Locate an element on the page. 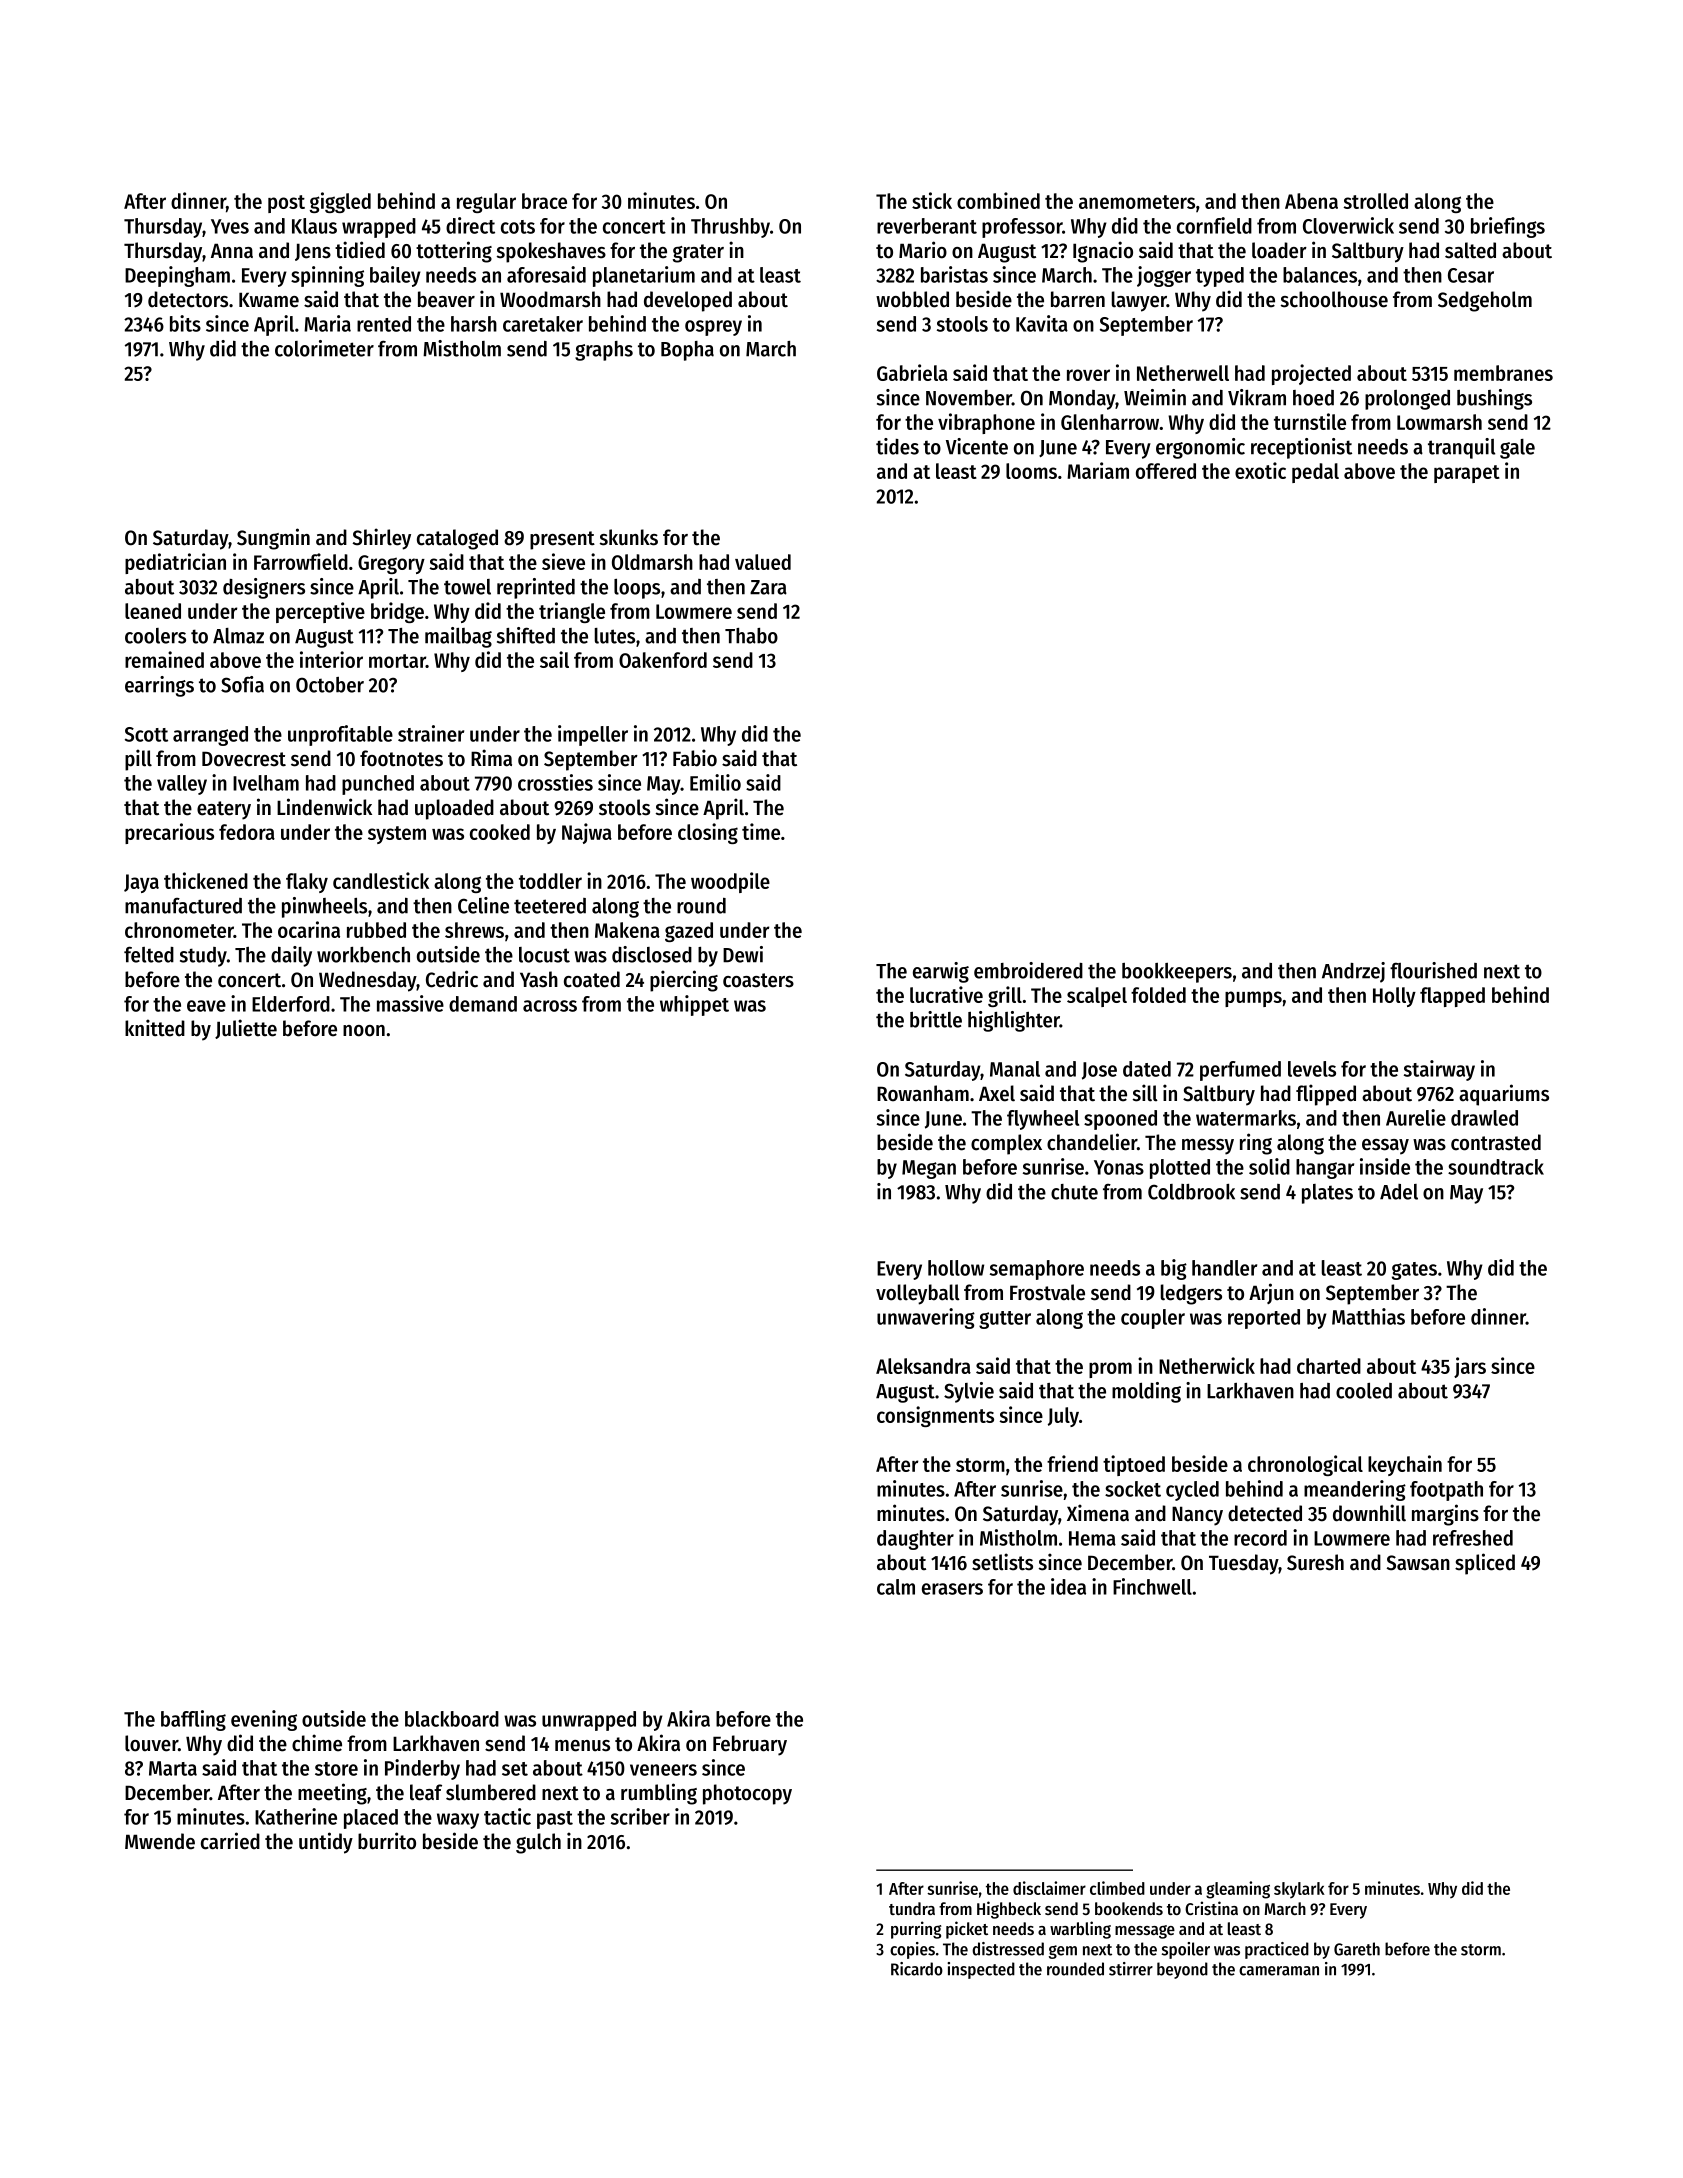  Ricardo is located at coordinates (917, 1969).
